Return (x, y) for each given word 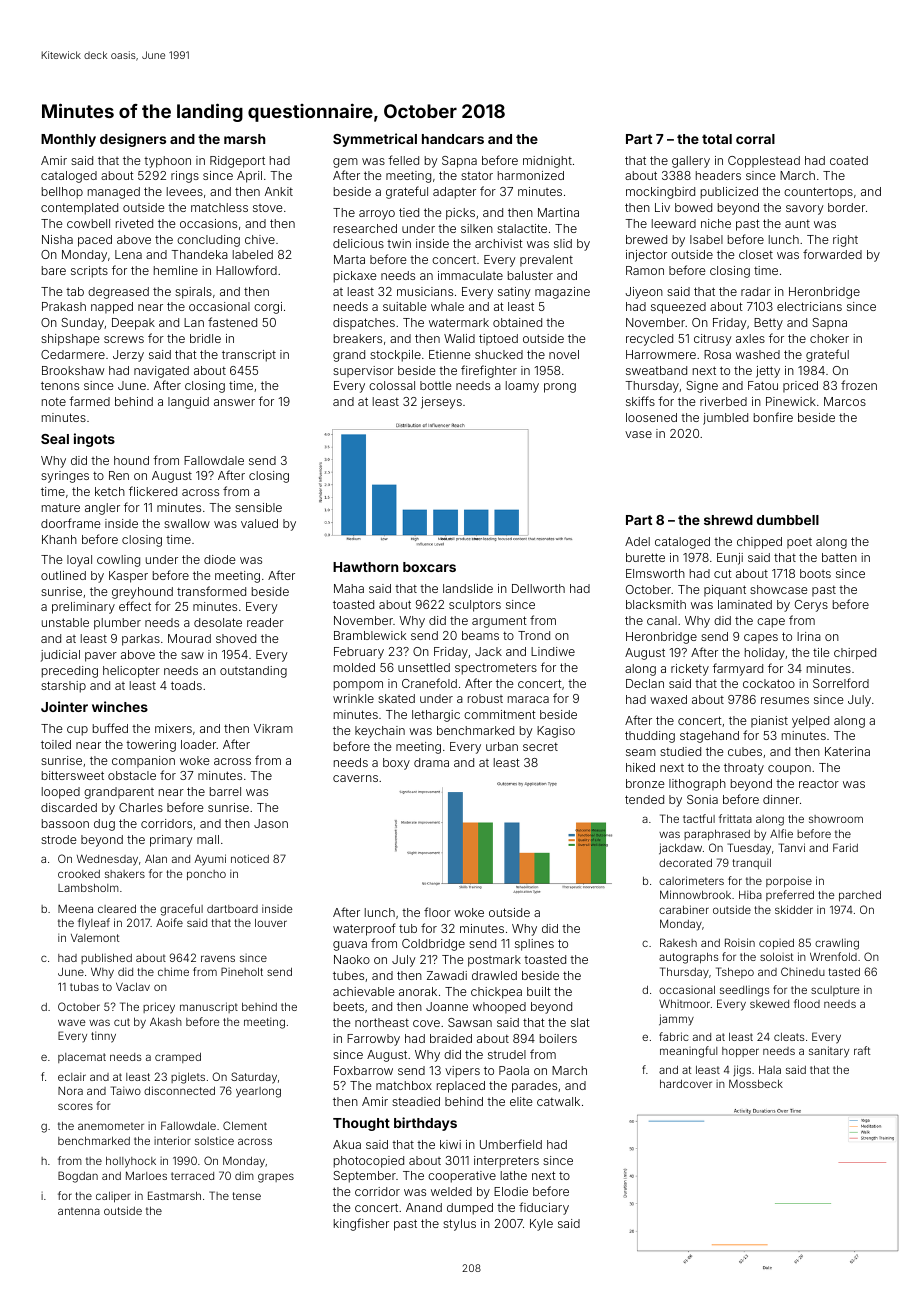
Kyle (541, 1225)
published (106, 959)
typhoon (167, 162)
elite (521, 1101)
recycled (649, 340)
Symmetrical (375, 140)
